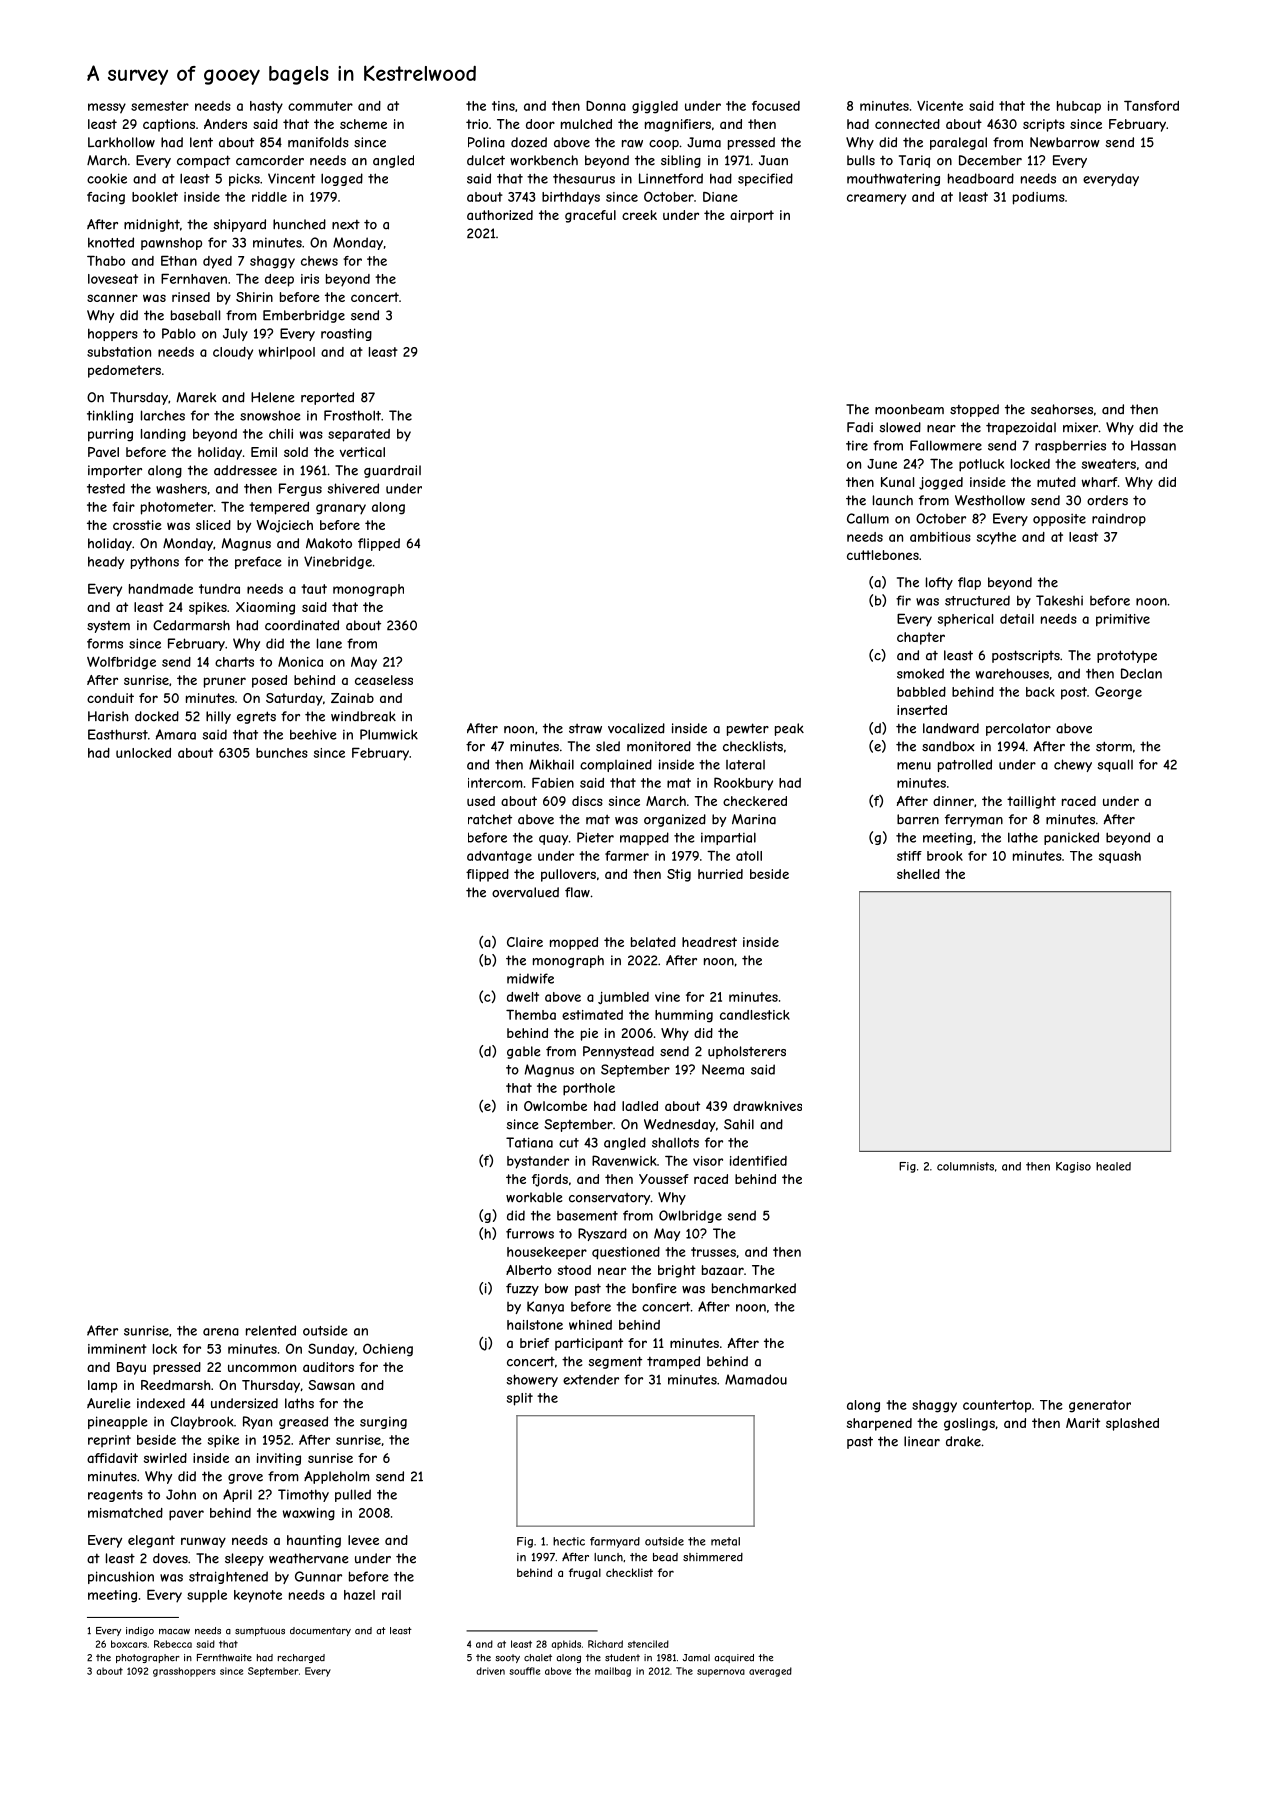  I want to click on vertical, so click(362, 452).
